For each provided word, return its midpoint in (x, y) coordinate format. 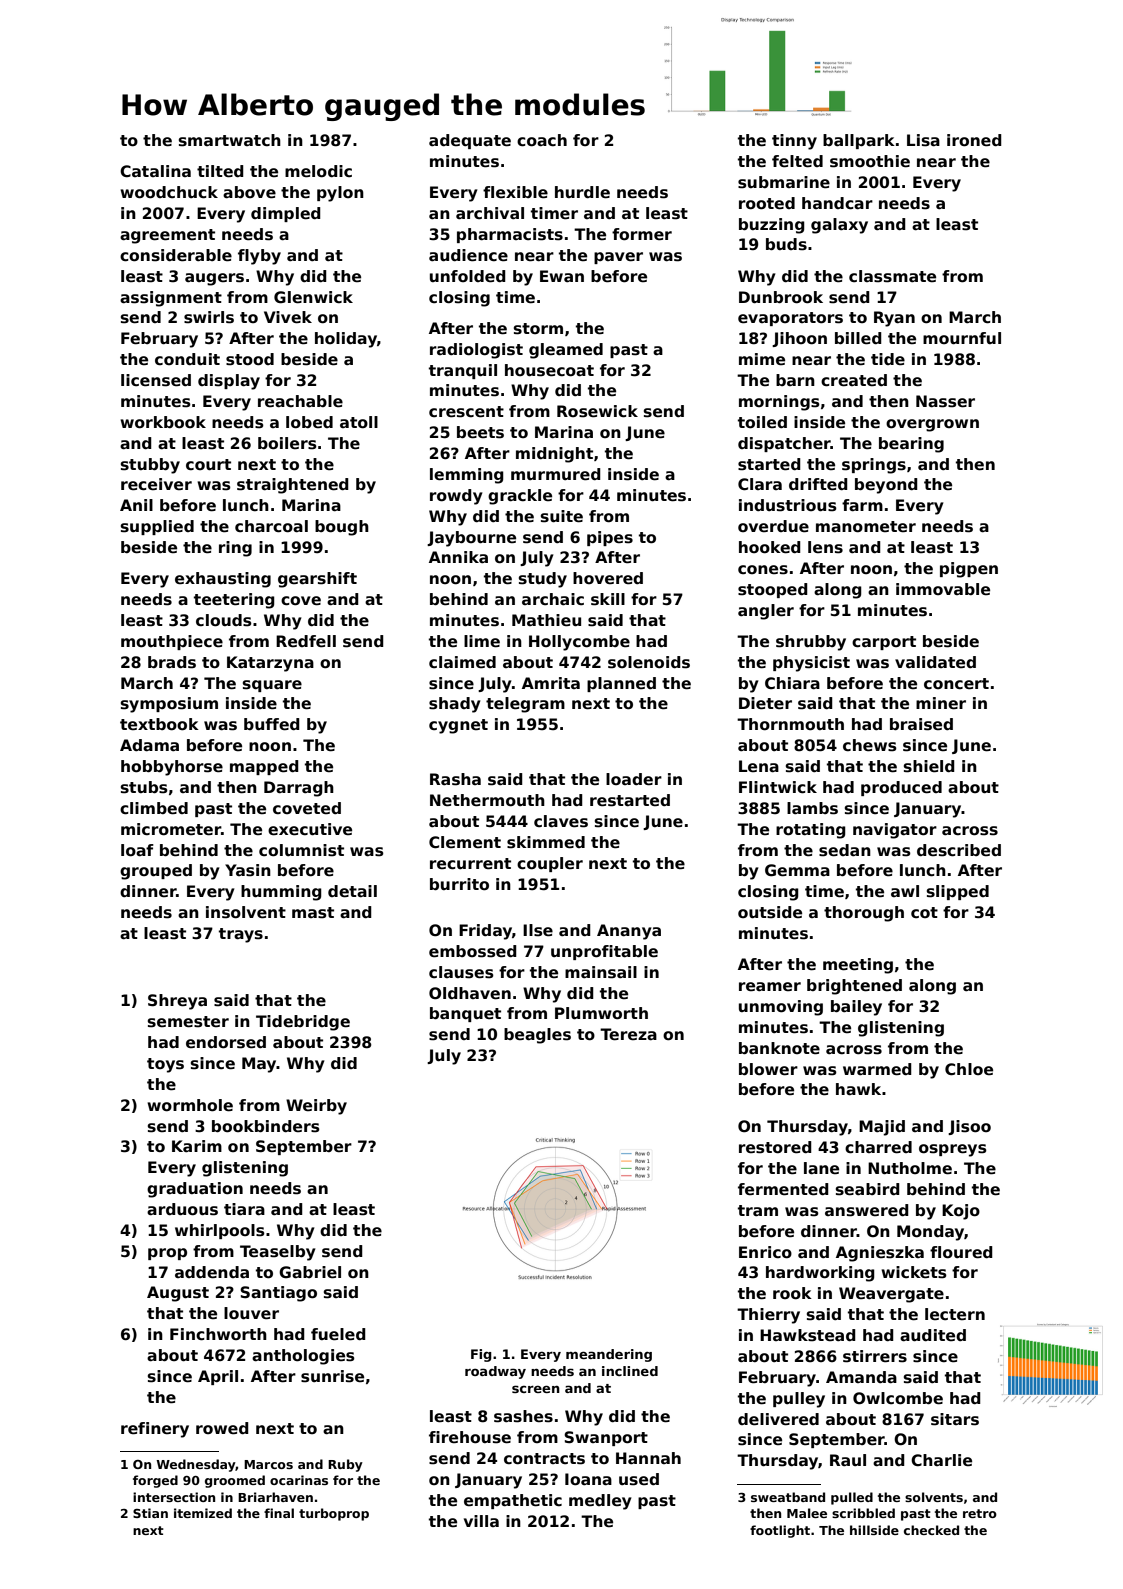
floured (961, 1252)
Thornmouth (790, 724)
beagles (537, 1036)
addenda (212, 1272)
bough (342, 528)
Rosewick (597, 411)
